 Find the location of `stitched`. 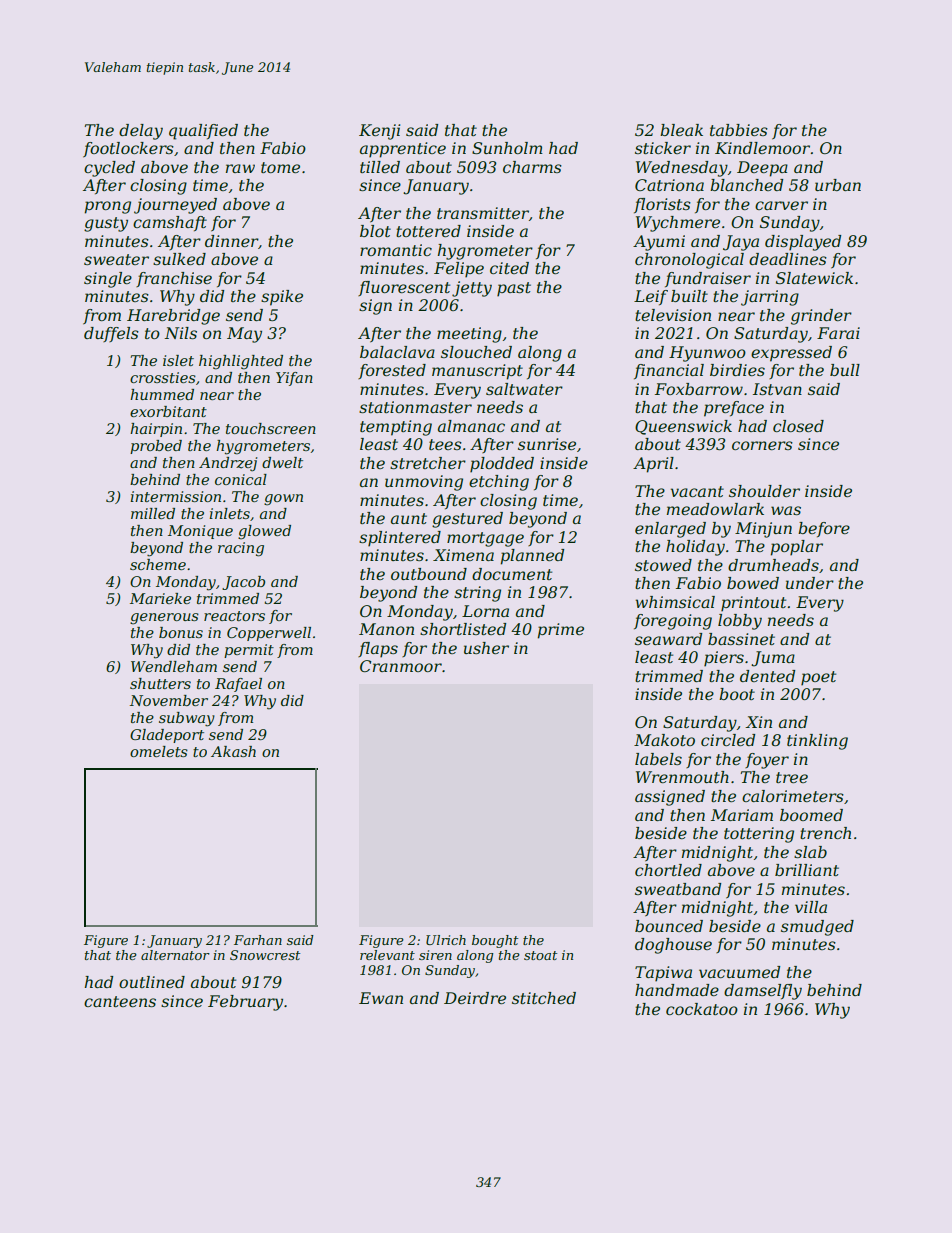

stitched is located at coordinates (544, 998).
